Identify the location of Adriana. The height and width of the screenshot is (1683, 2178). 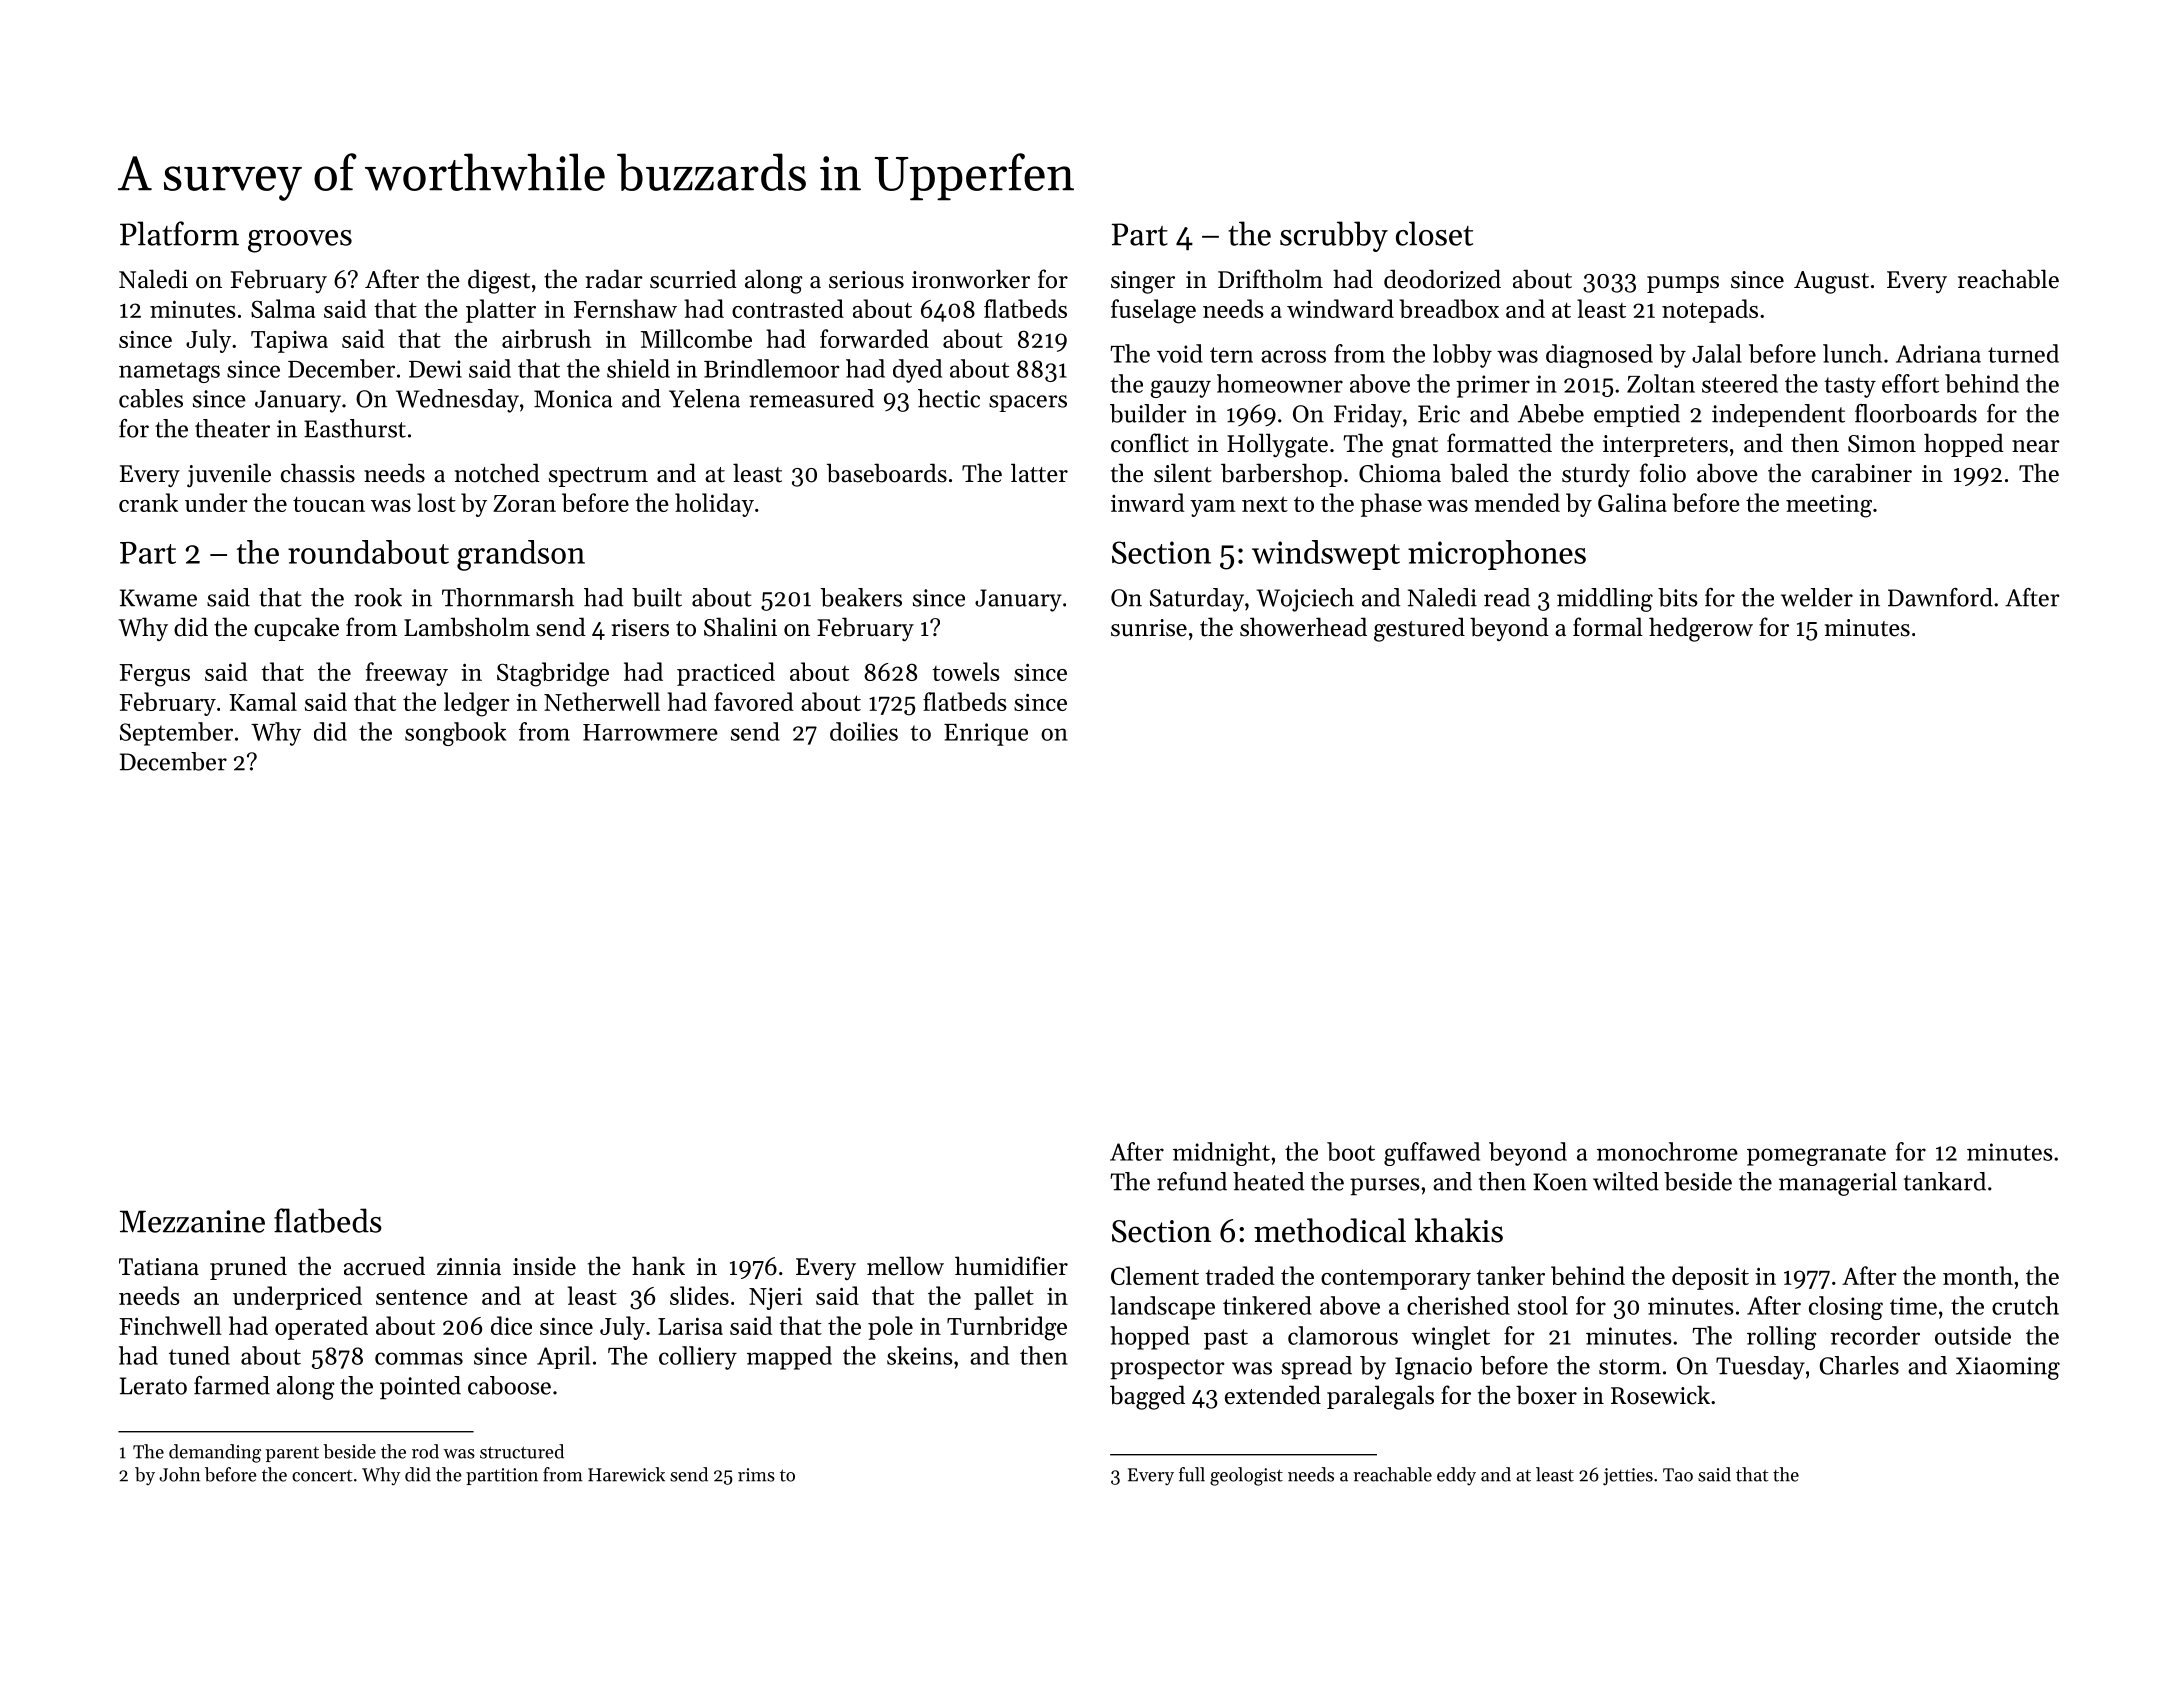
(1938, 353).
